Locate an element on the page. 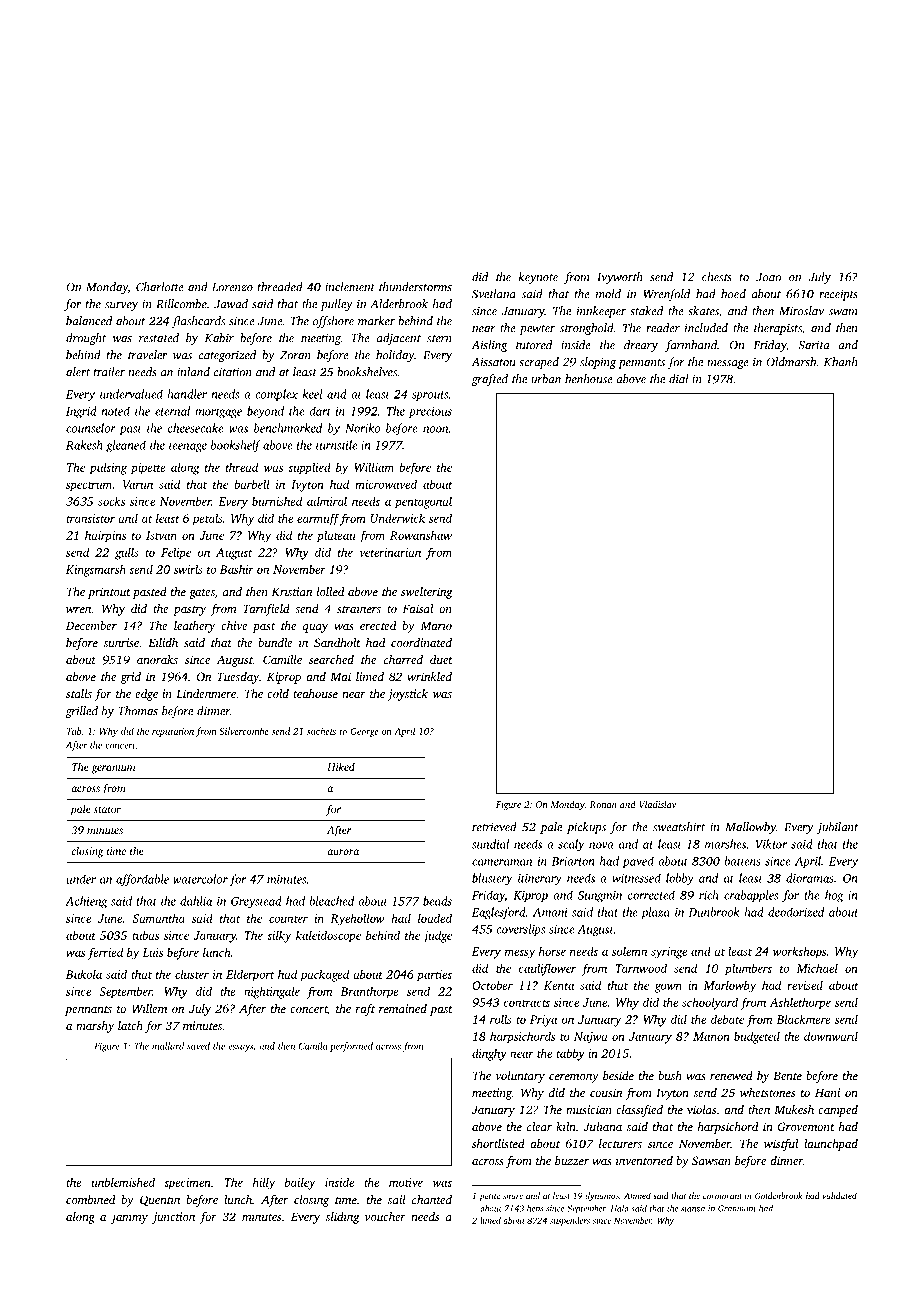 Image resolution: width=924 pixels, height=1308 pixels. unblemished is located at coordinates (123, 1182).
